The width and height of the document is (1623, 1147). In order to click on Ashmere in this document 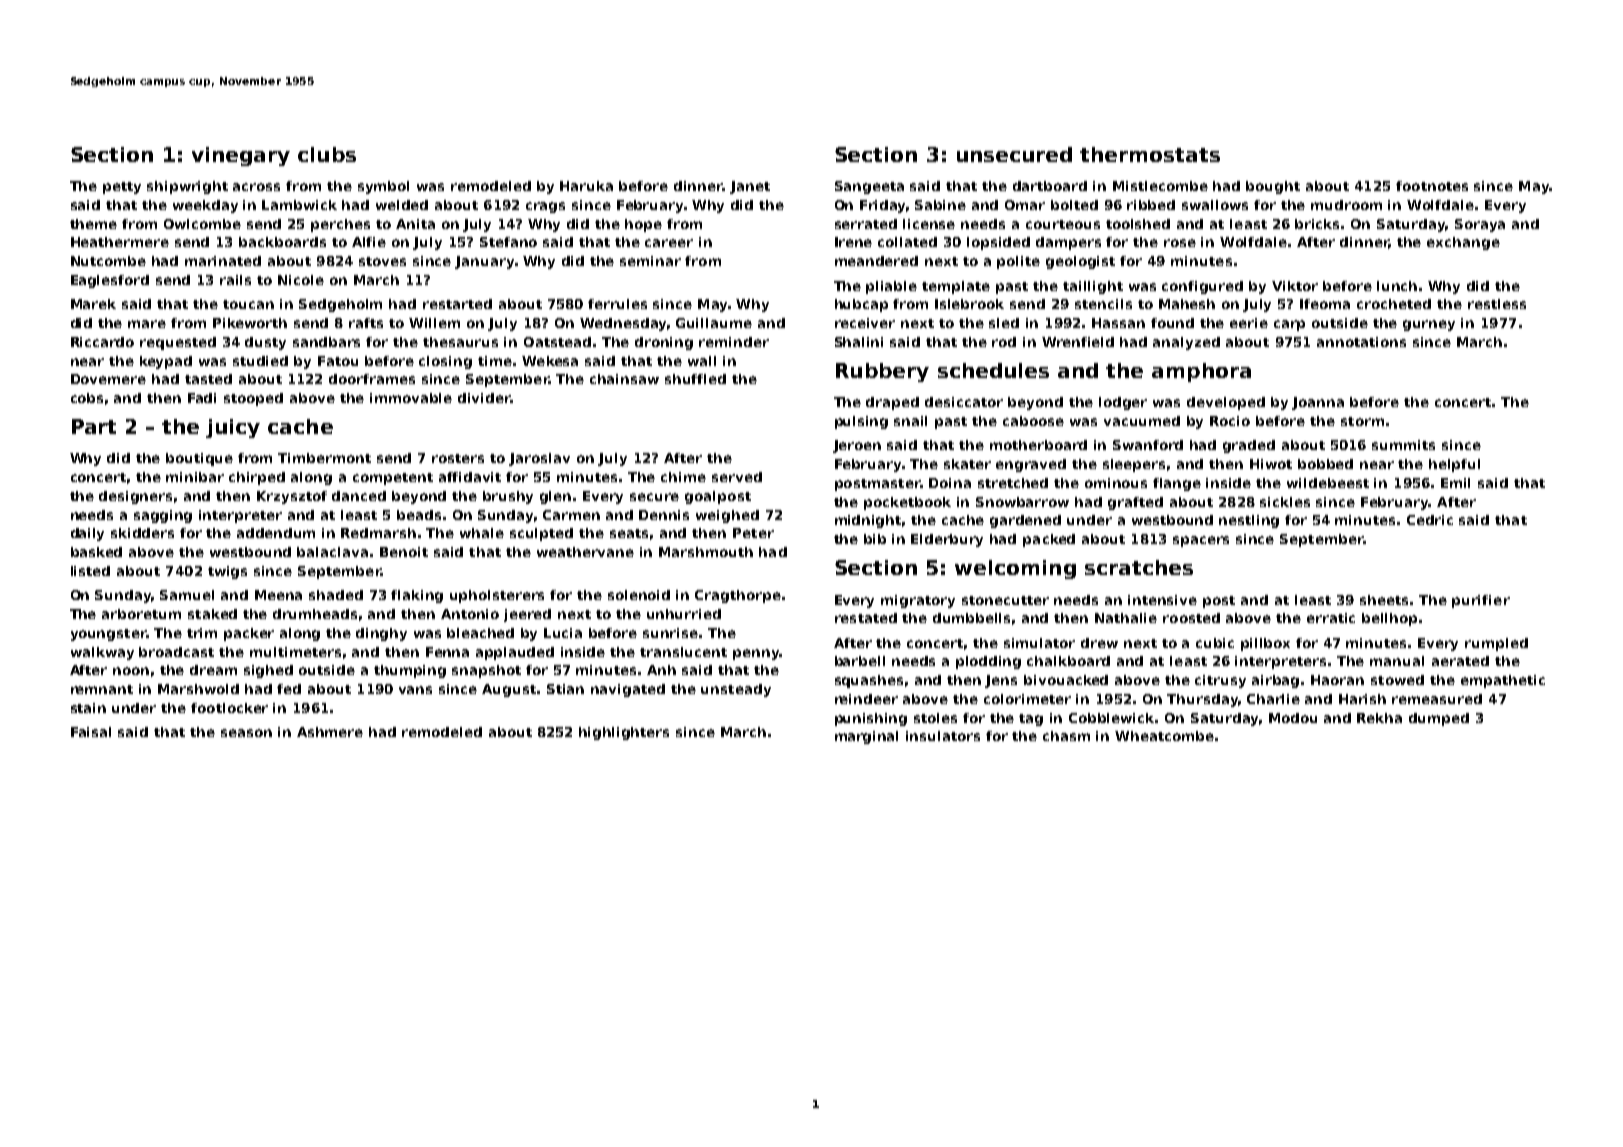, I will do `click(330, 732)`.
